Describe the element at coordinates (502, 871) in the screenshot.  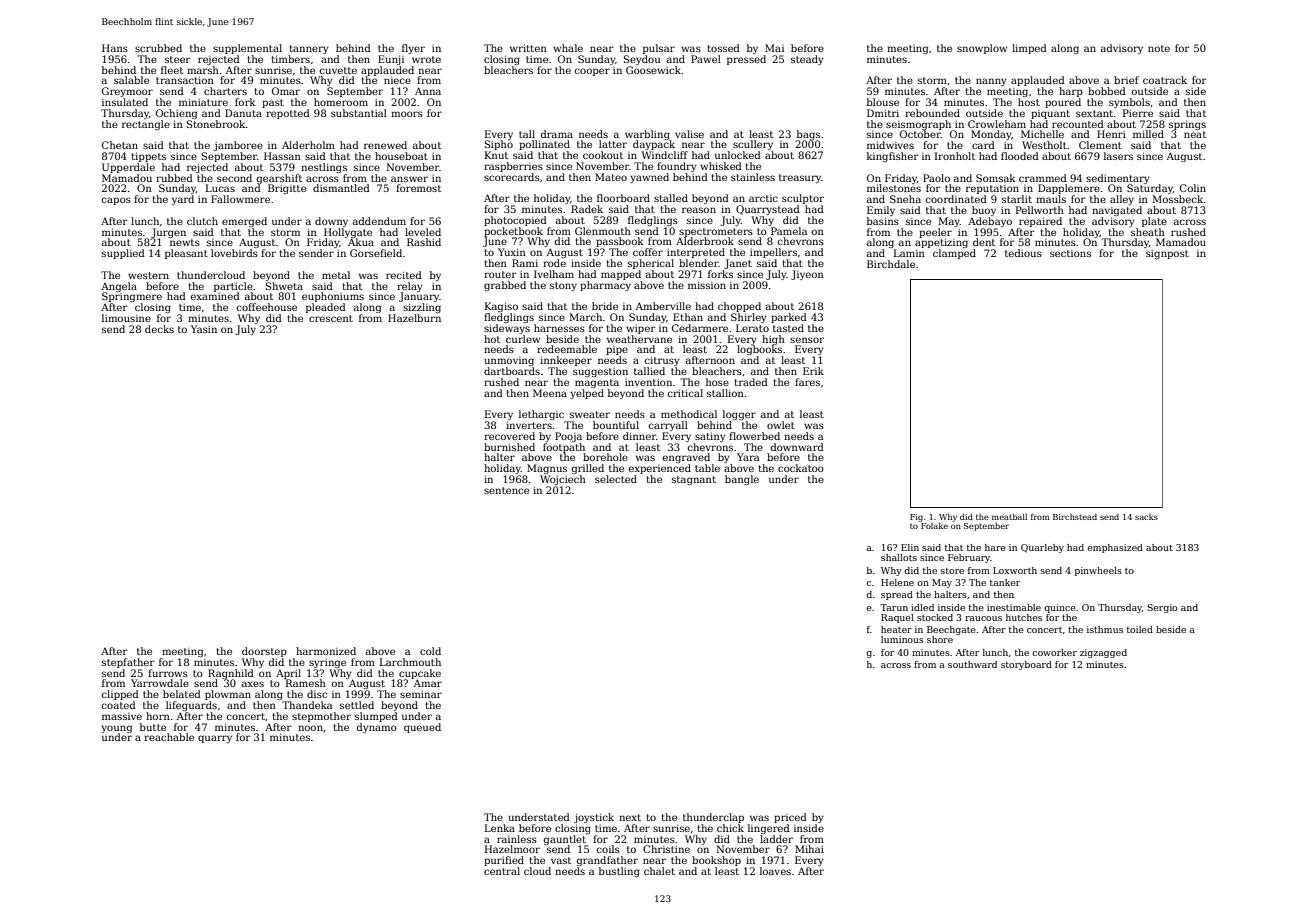
I see `central` at that location.
